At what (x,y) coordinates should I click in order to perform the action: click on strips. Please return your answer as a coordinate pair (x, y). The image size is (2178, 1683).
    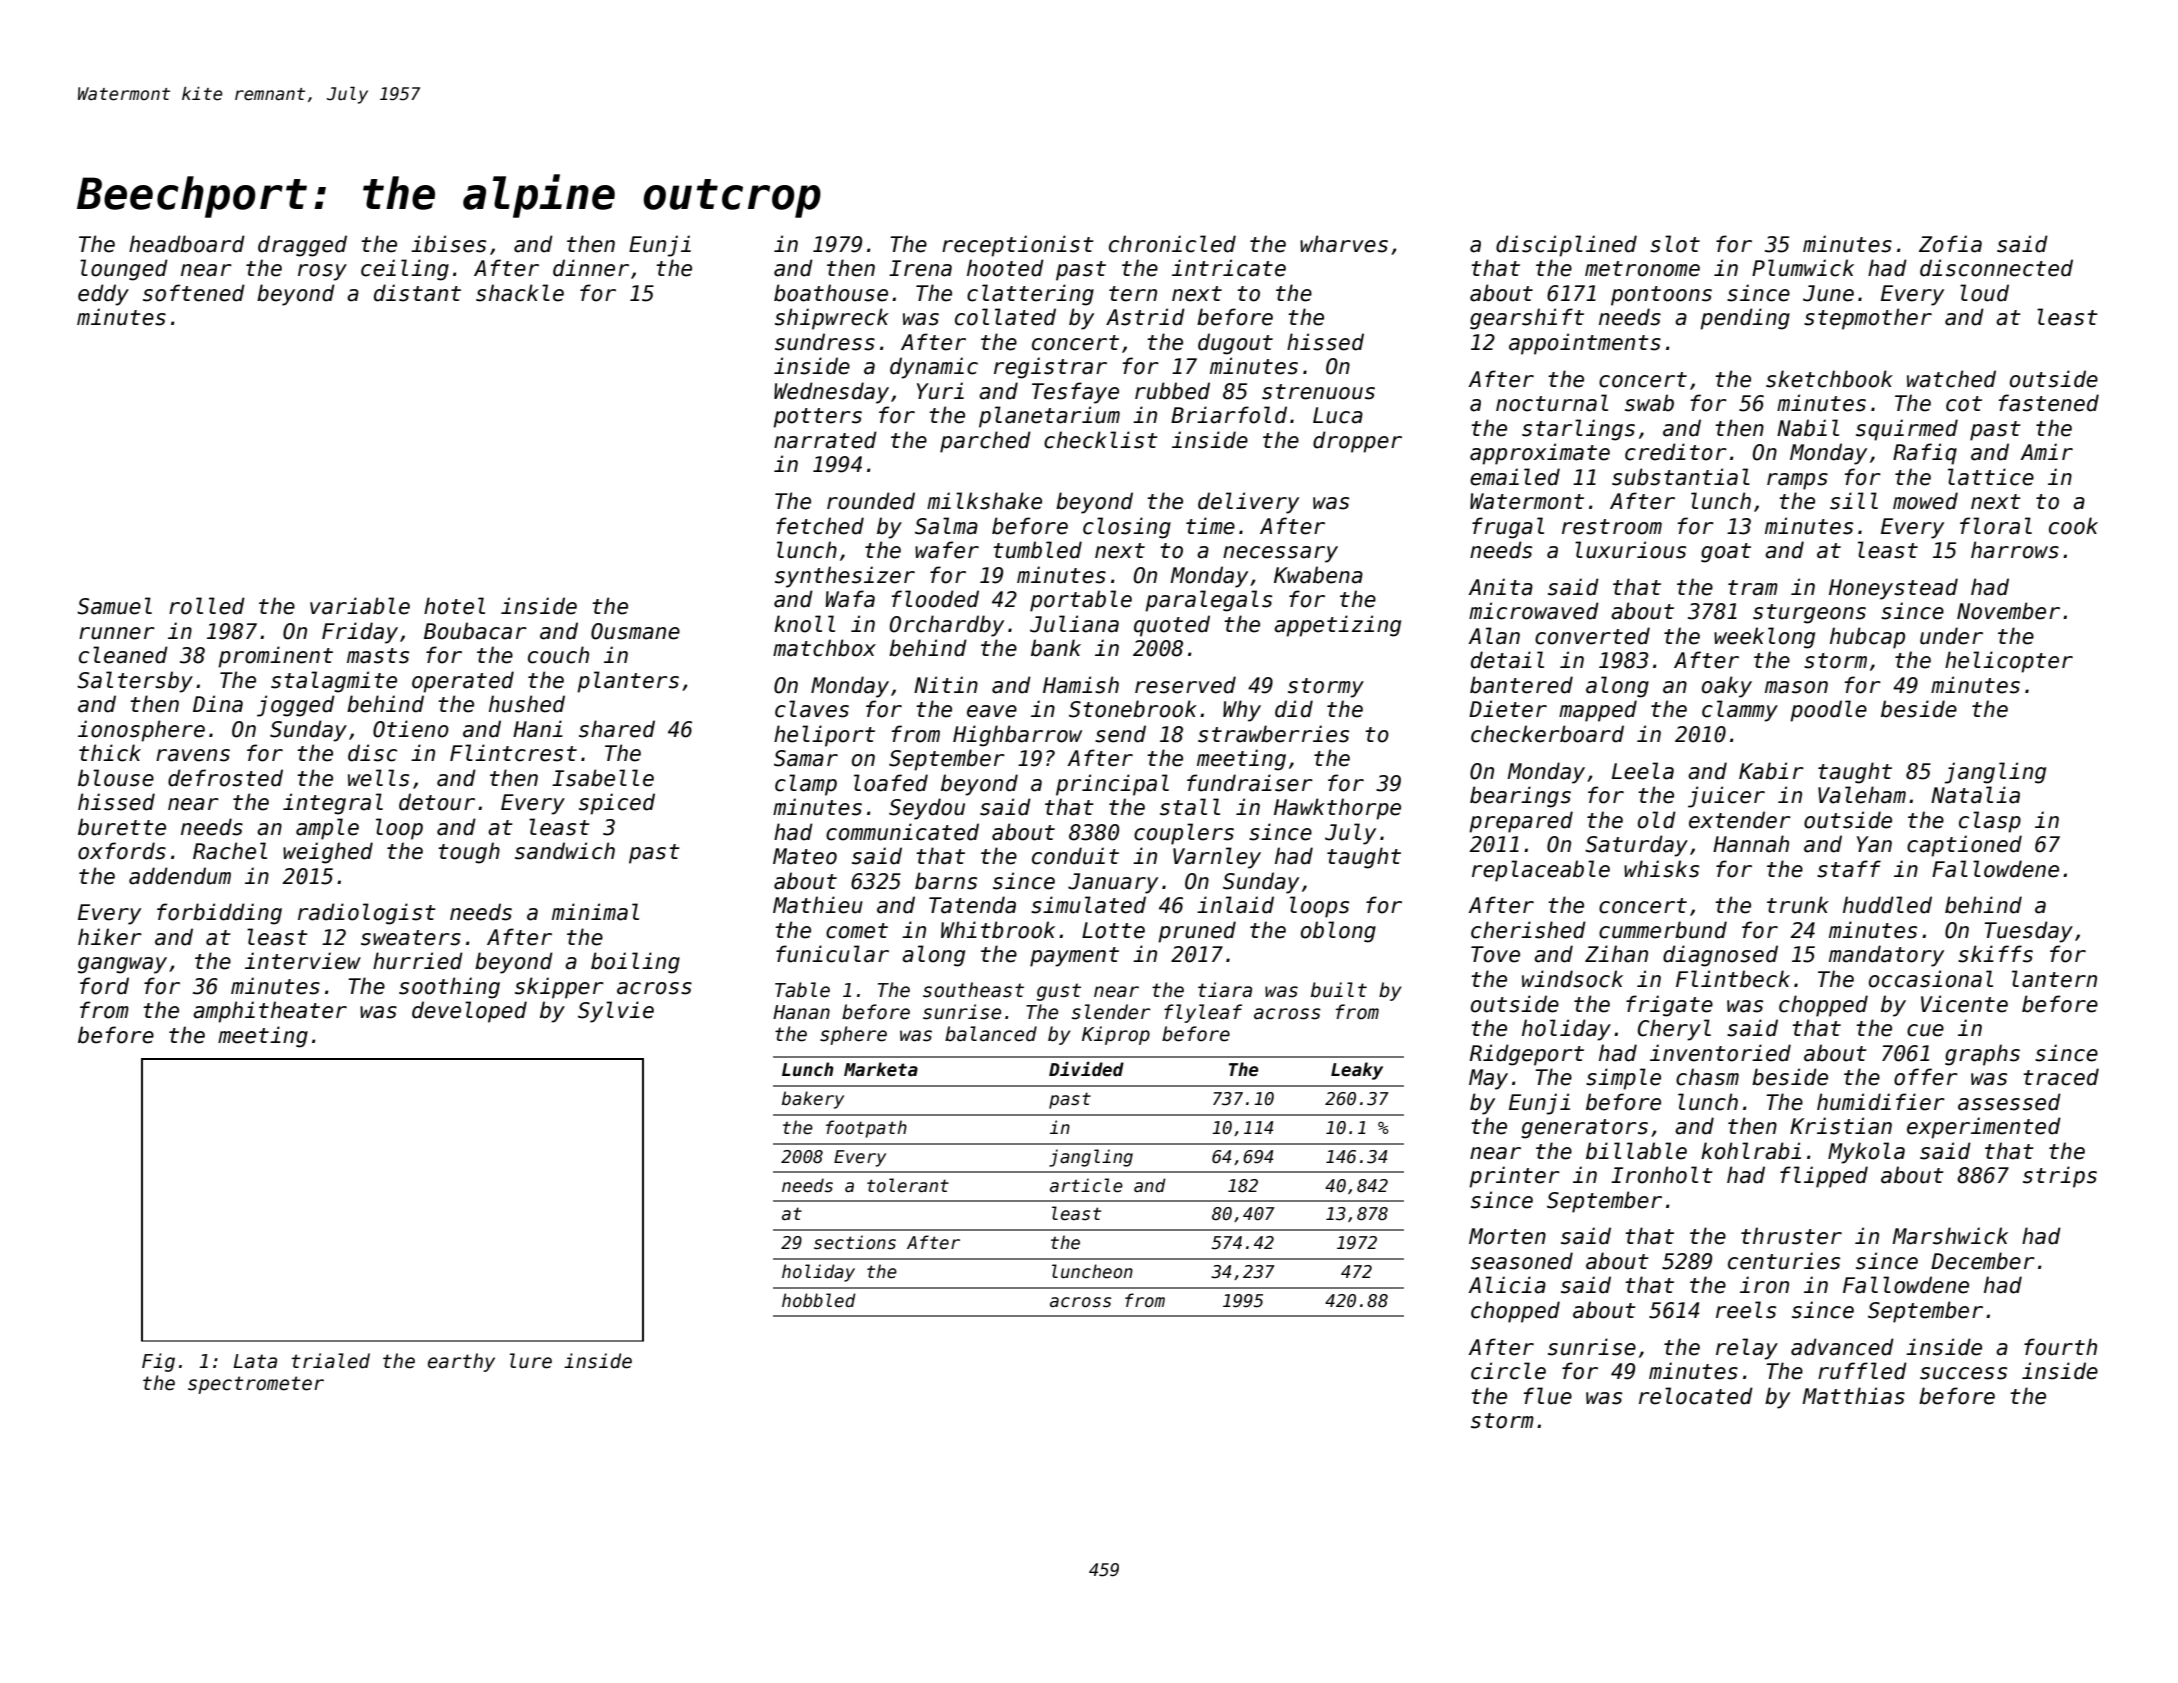
    Looking at the image, I should click on (2060, 1177).
